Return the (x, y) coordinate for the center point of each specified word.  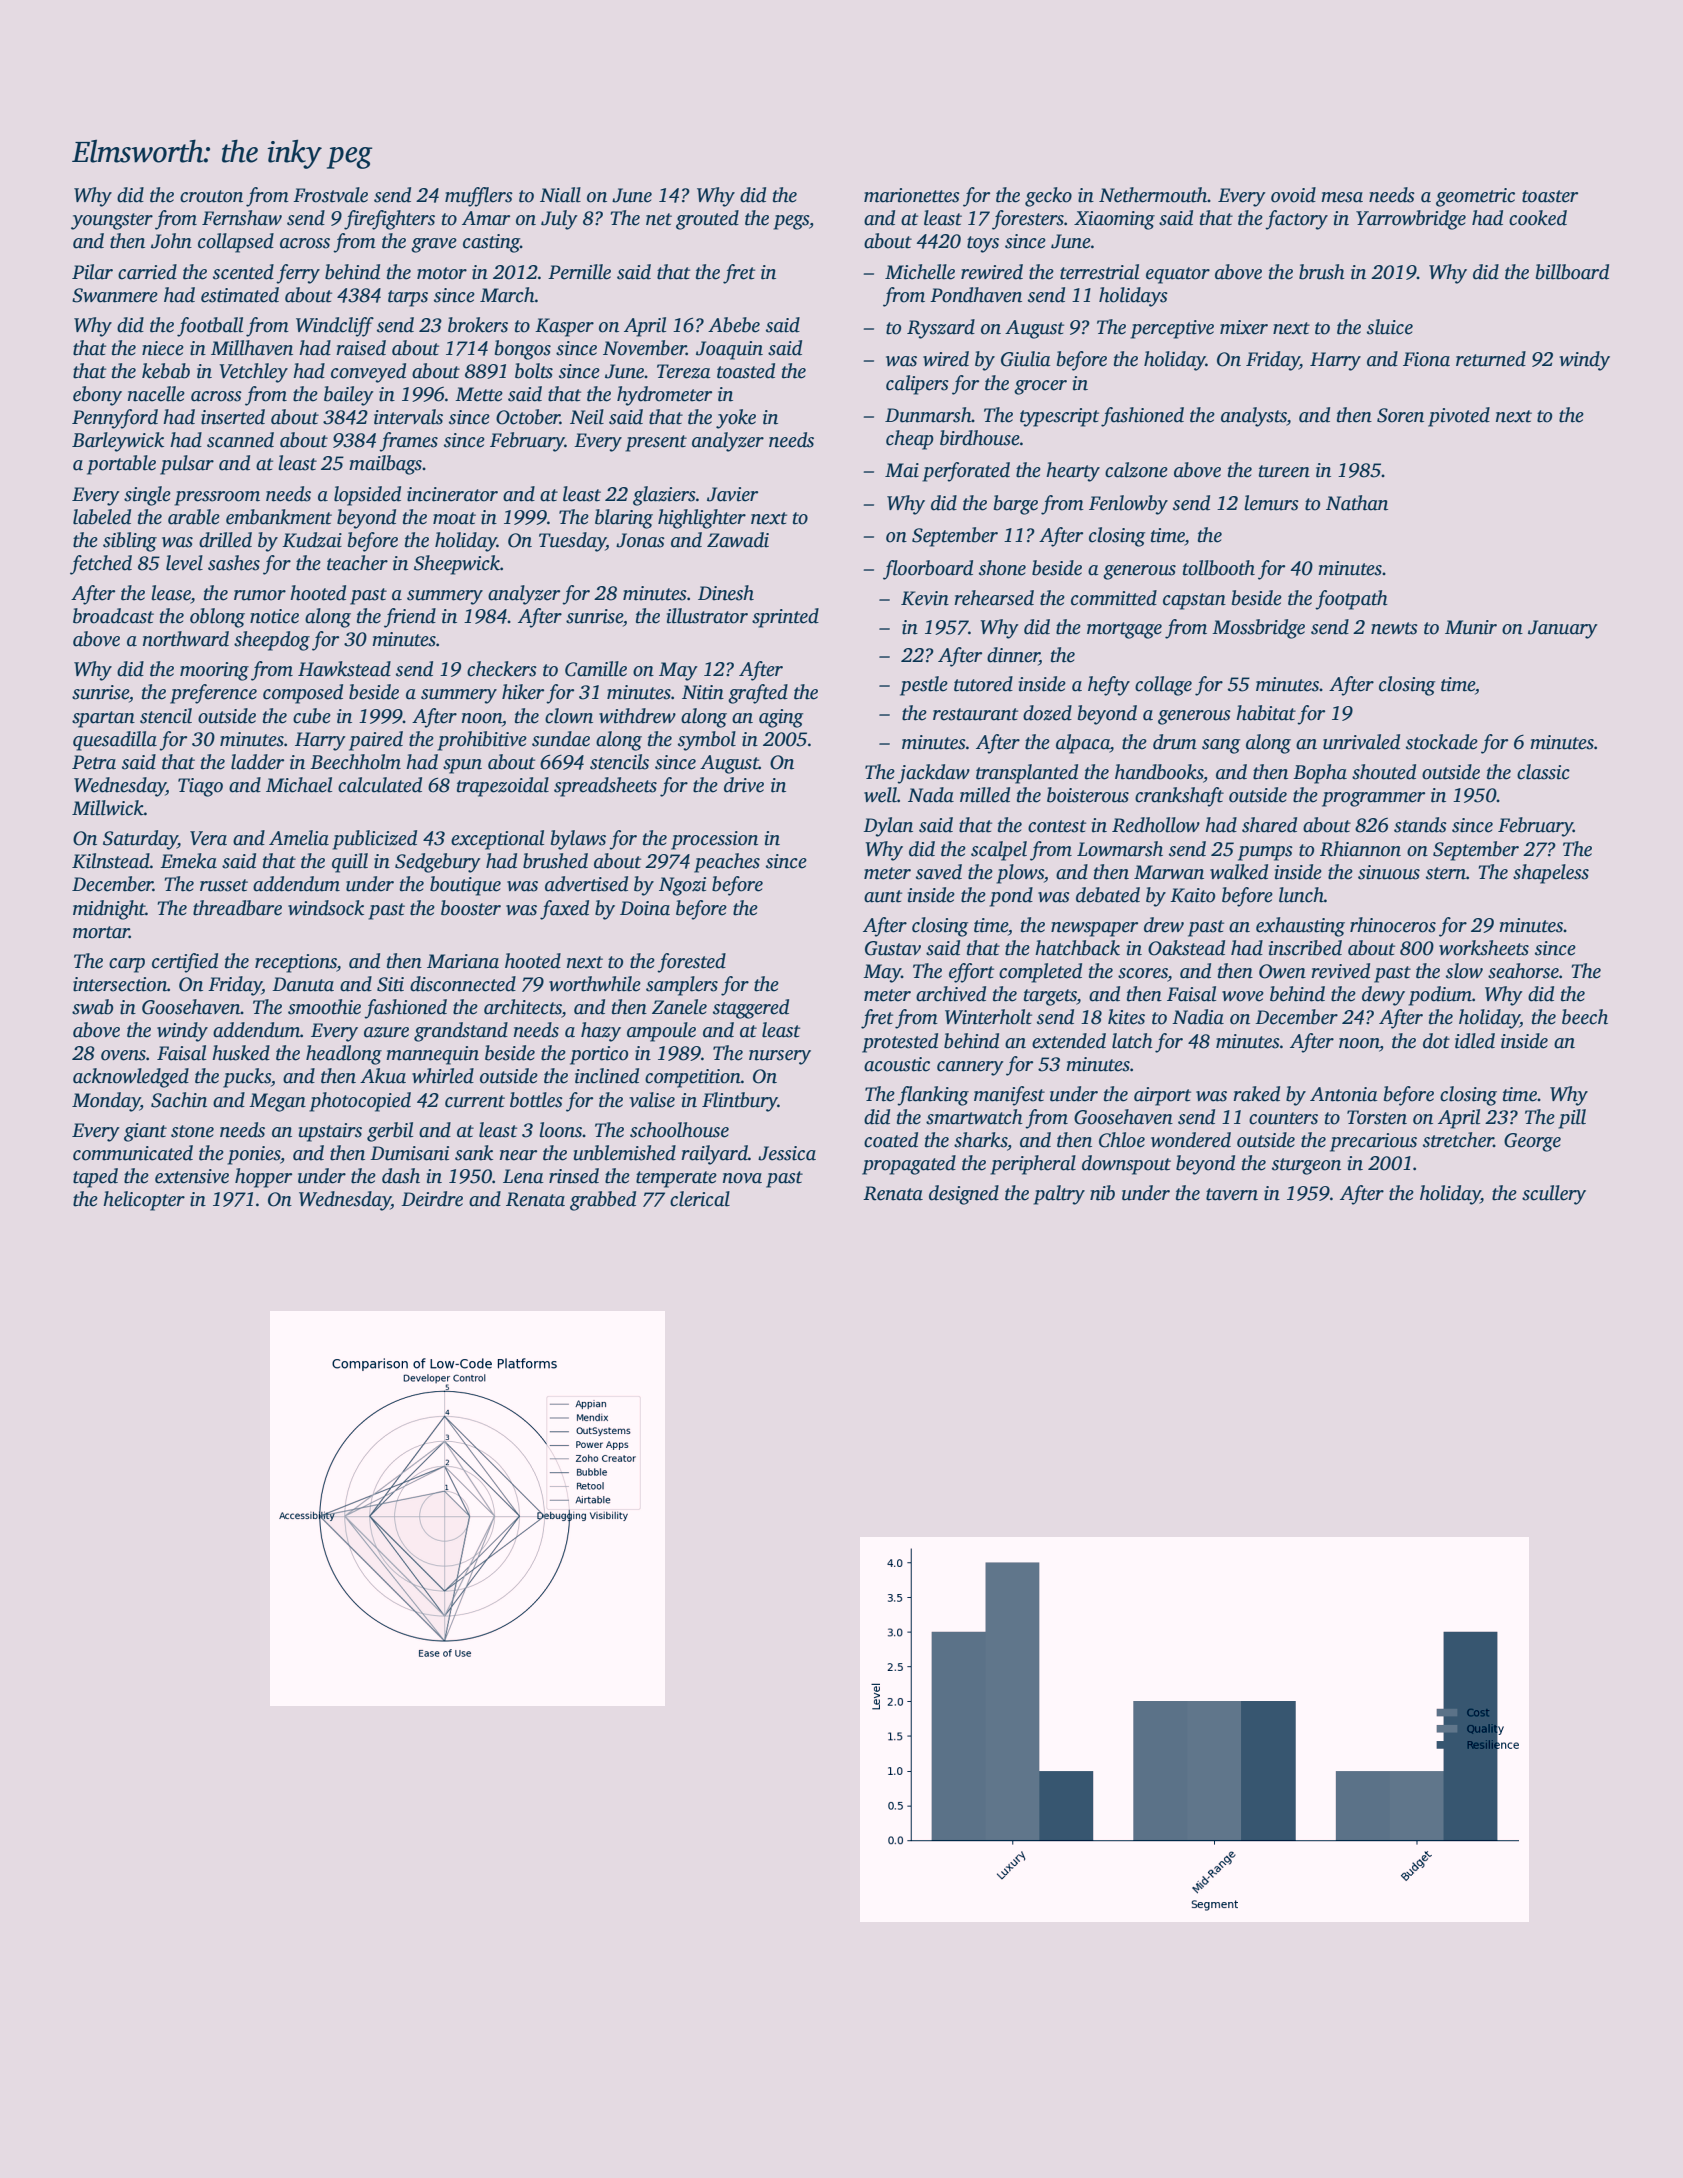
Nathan (1357, 503)
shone (1002, 568)
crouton (211, 196)
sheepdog (272, 641)
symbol (707, 741)
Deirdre (432, 1199)
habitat (1266, 713)
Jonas (640, 540)
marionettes (912, 195)
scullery (1554, 1195)
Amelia (299, 838)
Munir (1471, 627)
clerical (700, 1199)
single (147, 496)
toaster (1550, 196)
